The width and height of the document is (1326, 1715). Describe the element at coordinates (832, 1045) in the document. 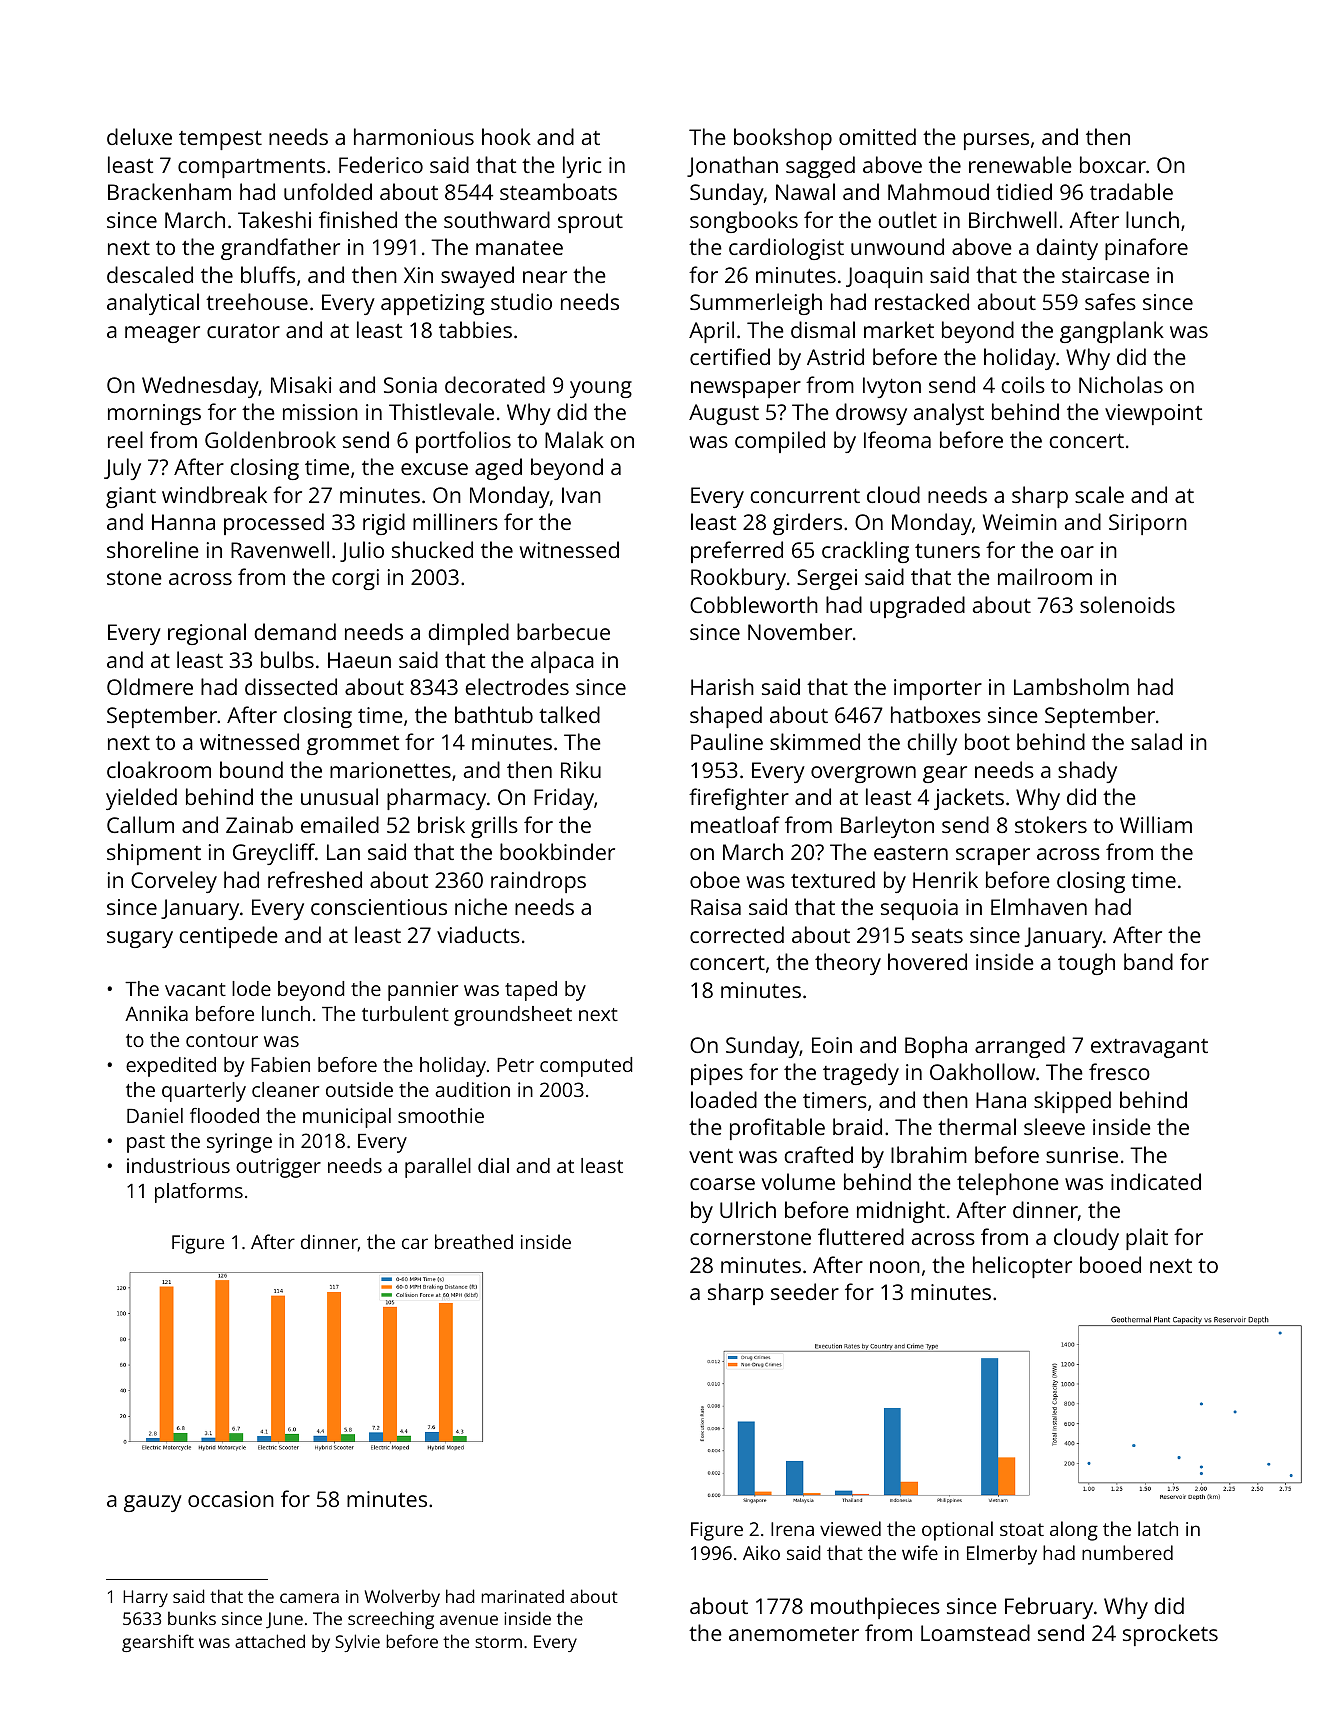

I see `Eoin` at that location.
